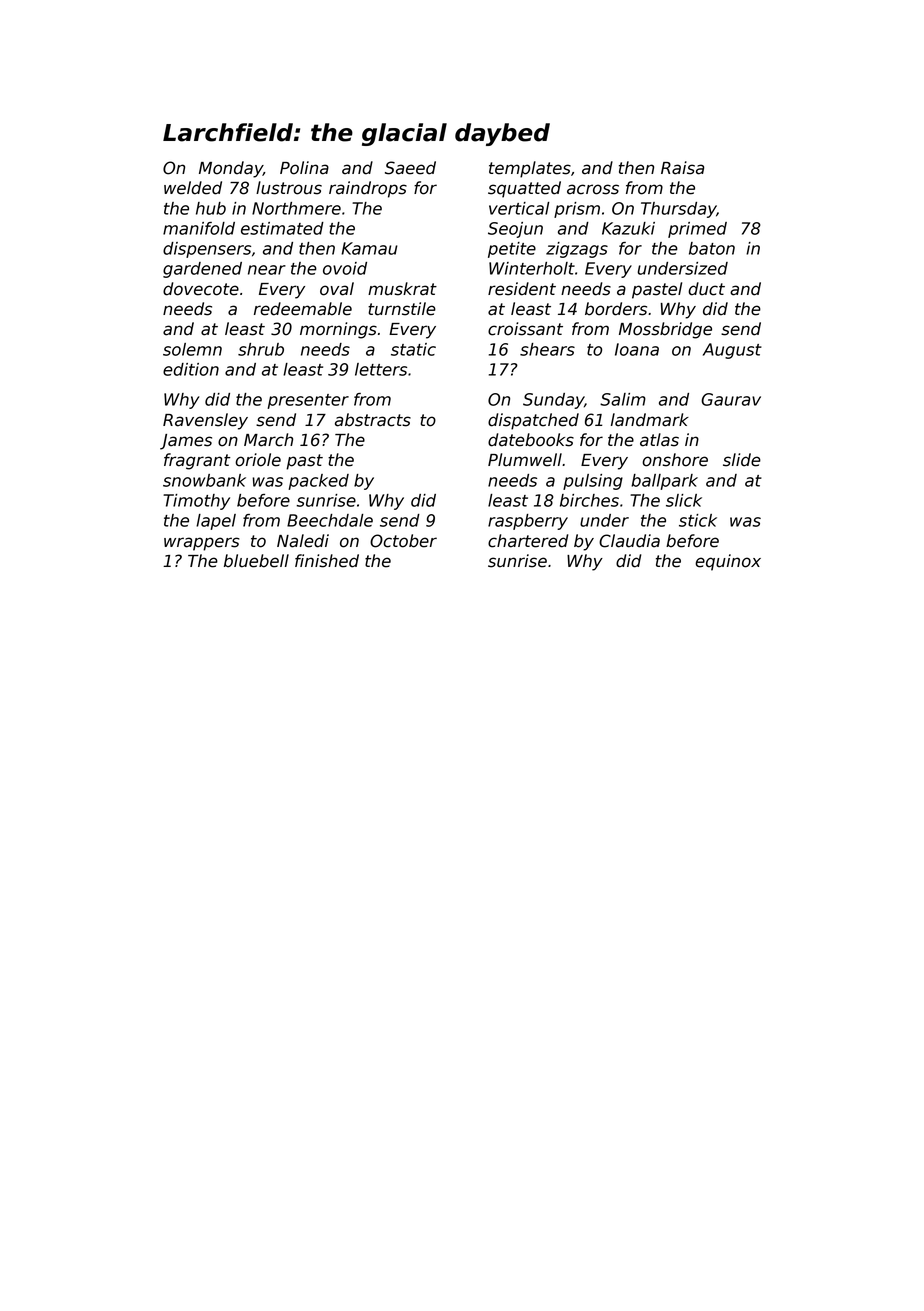  Describe the element at coordinates (684, 500) in the document. I see `slick` at that location.
